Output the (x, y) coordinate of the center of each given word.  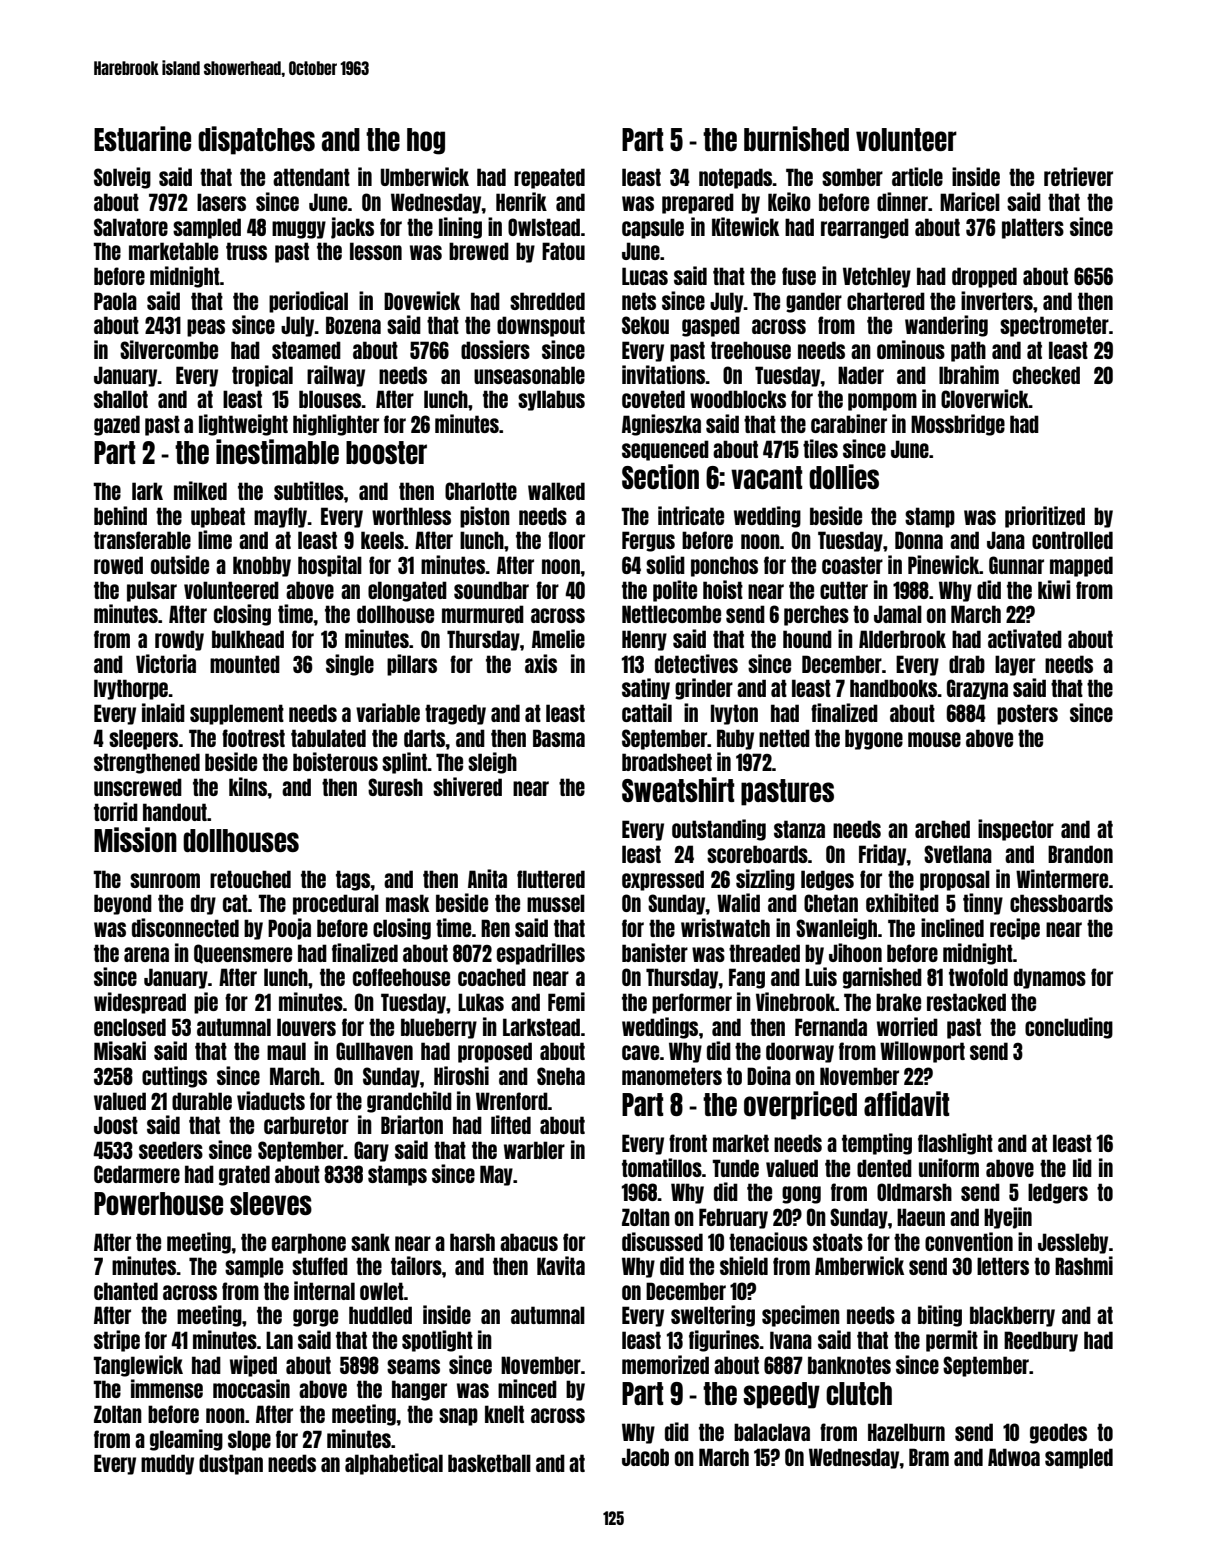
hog (426, 141)
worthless (411, 516)
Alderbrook (902, 639)
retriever (1078, 176)
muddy (167, 1464)
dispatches (256, 140)
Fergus (648, 541)
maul (286, 1051)
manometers (672, 1076)
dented (884, 1168)
